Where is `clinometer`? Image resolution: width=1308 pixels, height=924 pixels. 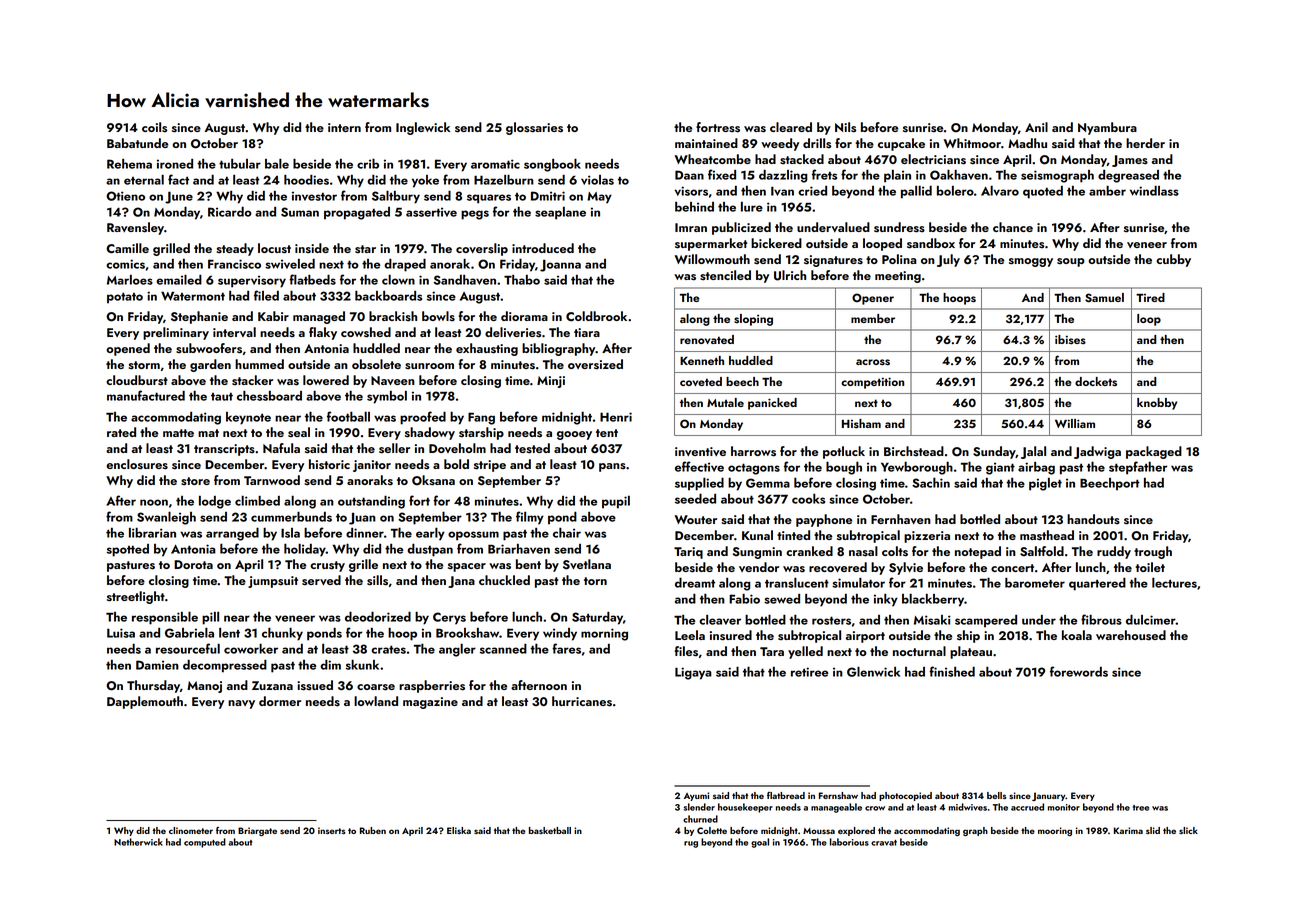 clinometer is located at coordinates (191, 830).
